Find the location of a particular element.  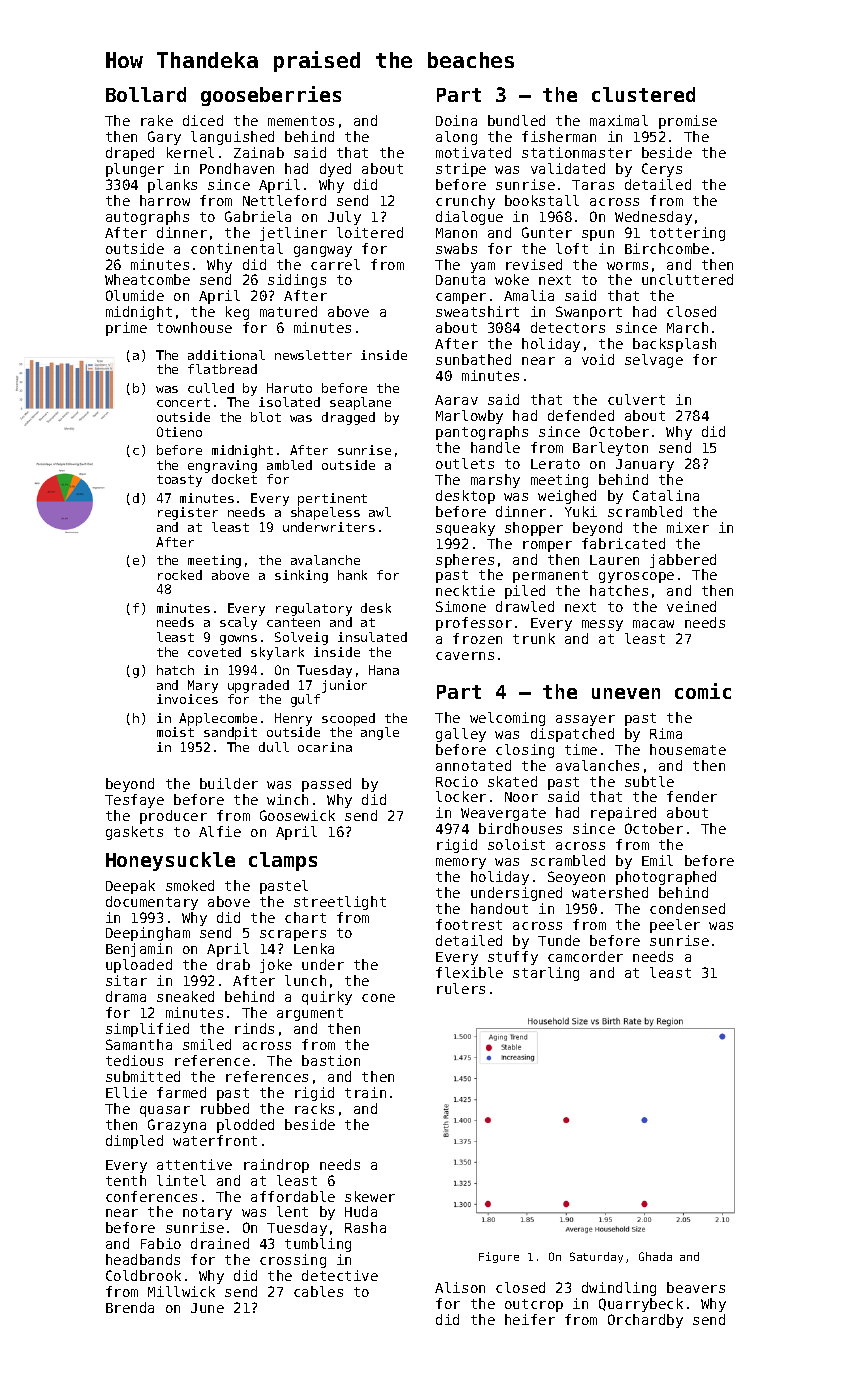

rocked is located at coordinates (180, 575).
